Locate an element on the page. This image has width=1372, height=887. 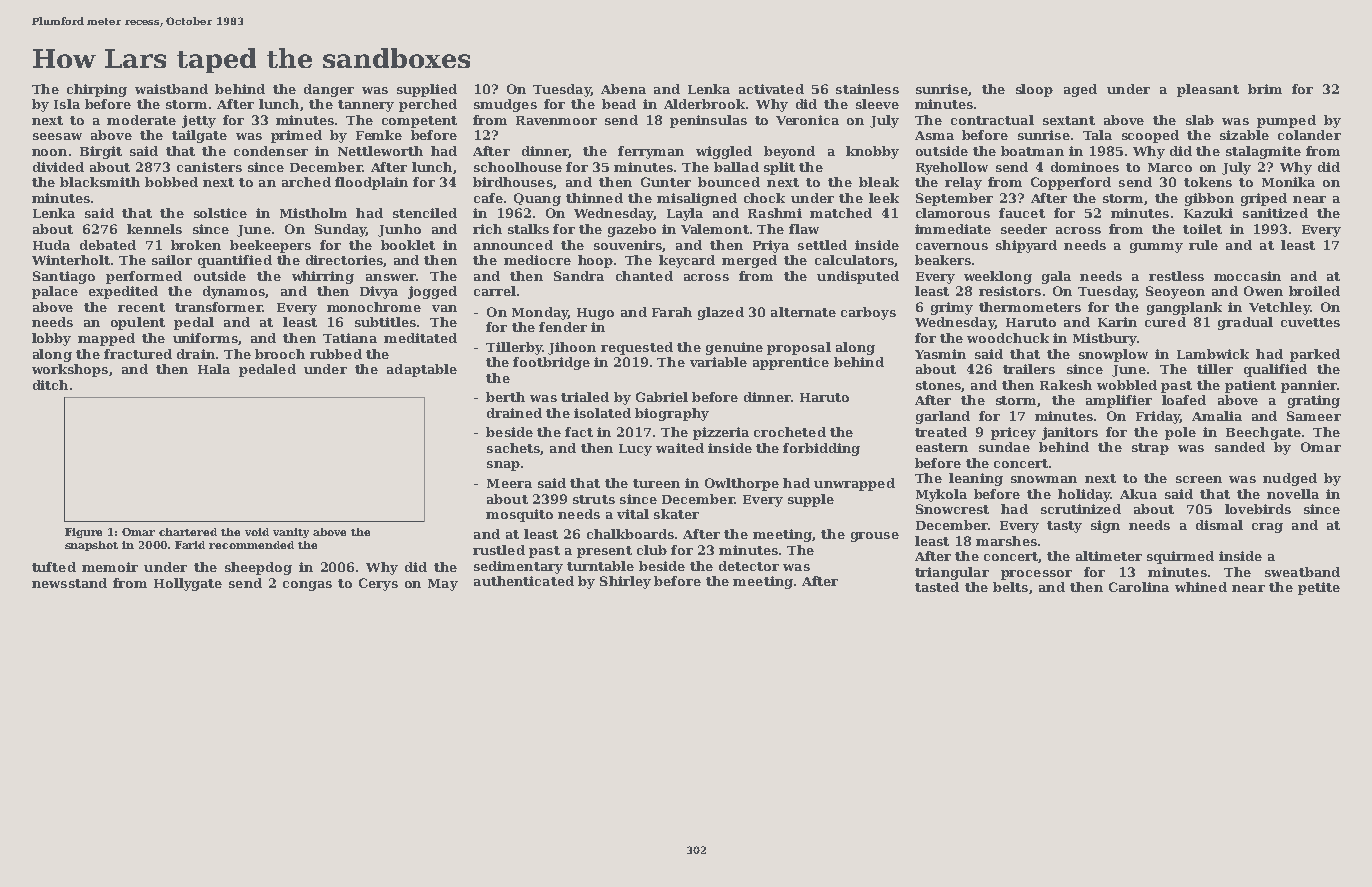
sanitized is located at coordinates (1275, 213).
